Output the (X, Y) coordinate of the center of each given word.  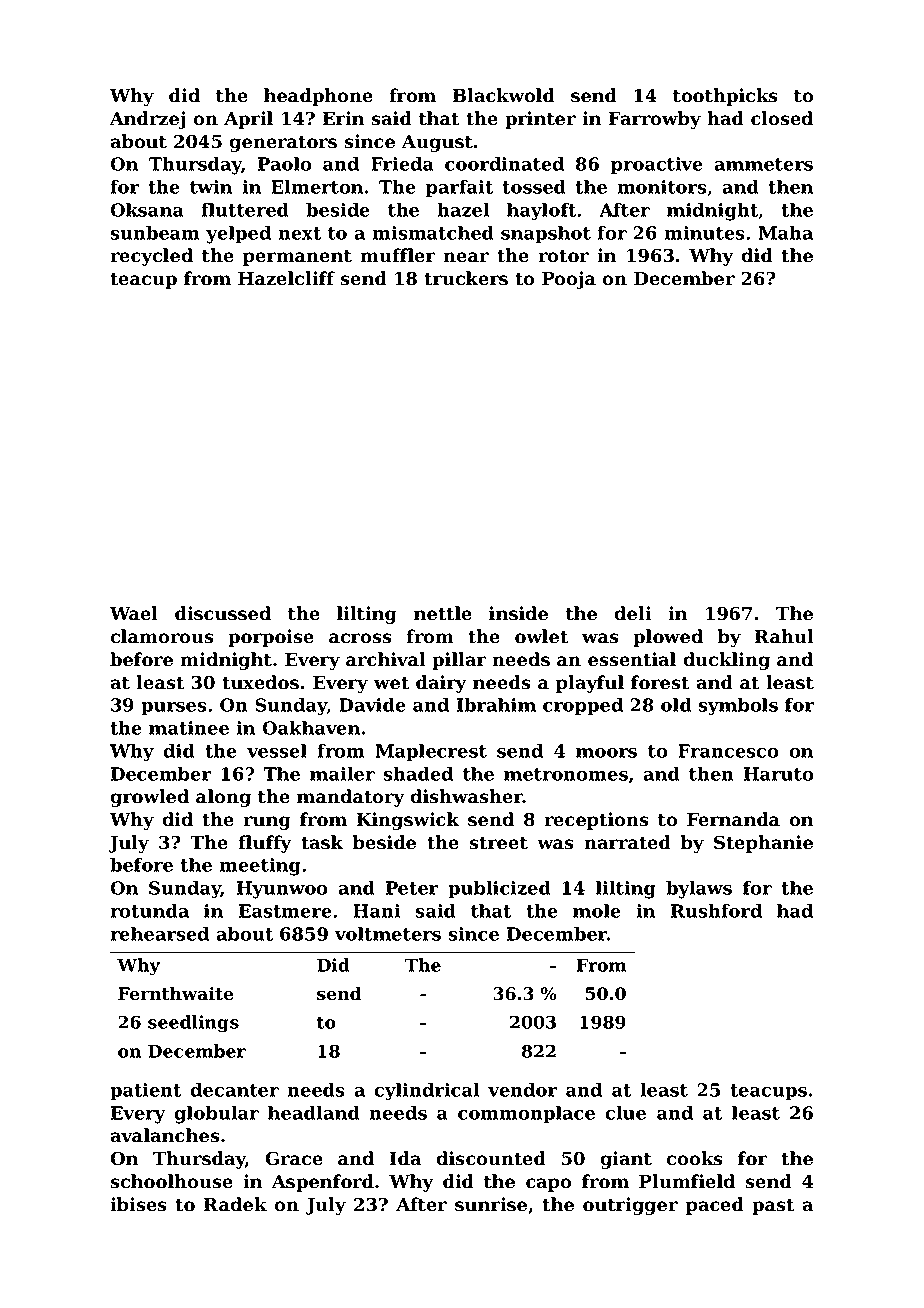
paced (715, 1206)
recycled (151, 257)
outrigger (630, 1206)
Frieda (402, 164)
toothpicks (725, 97)
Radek (235, 1204)
